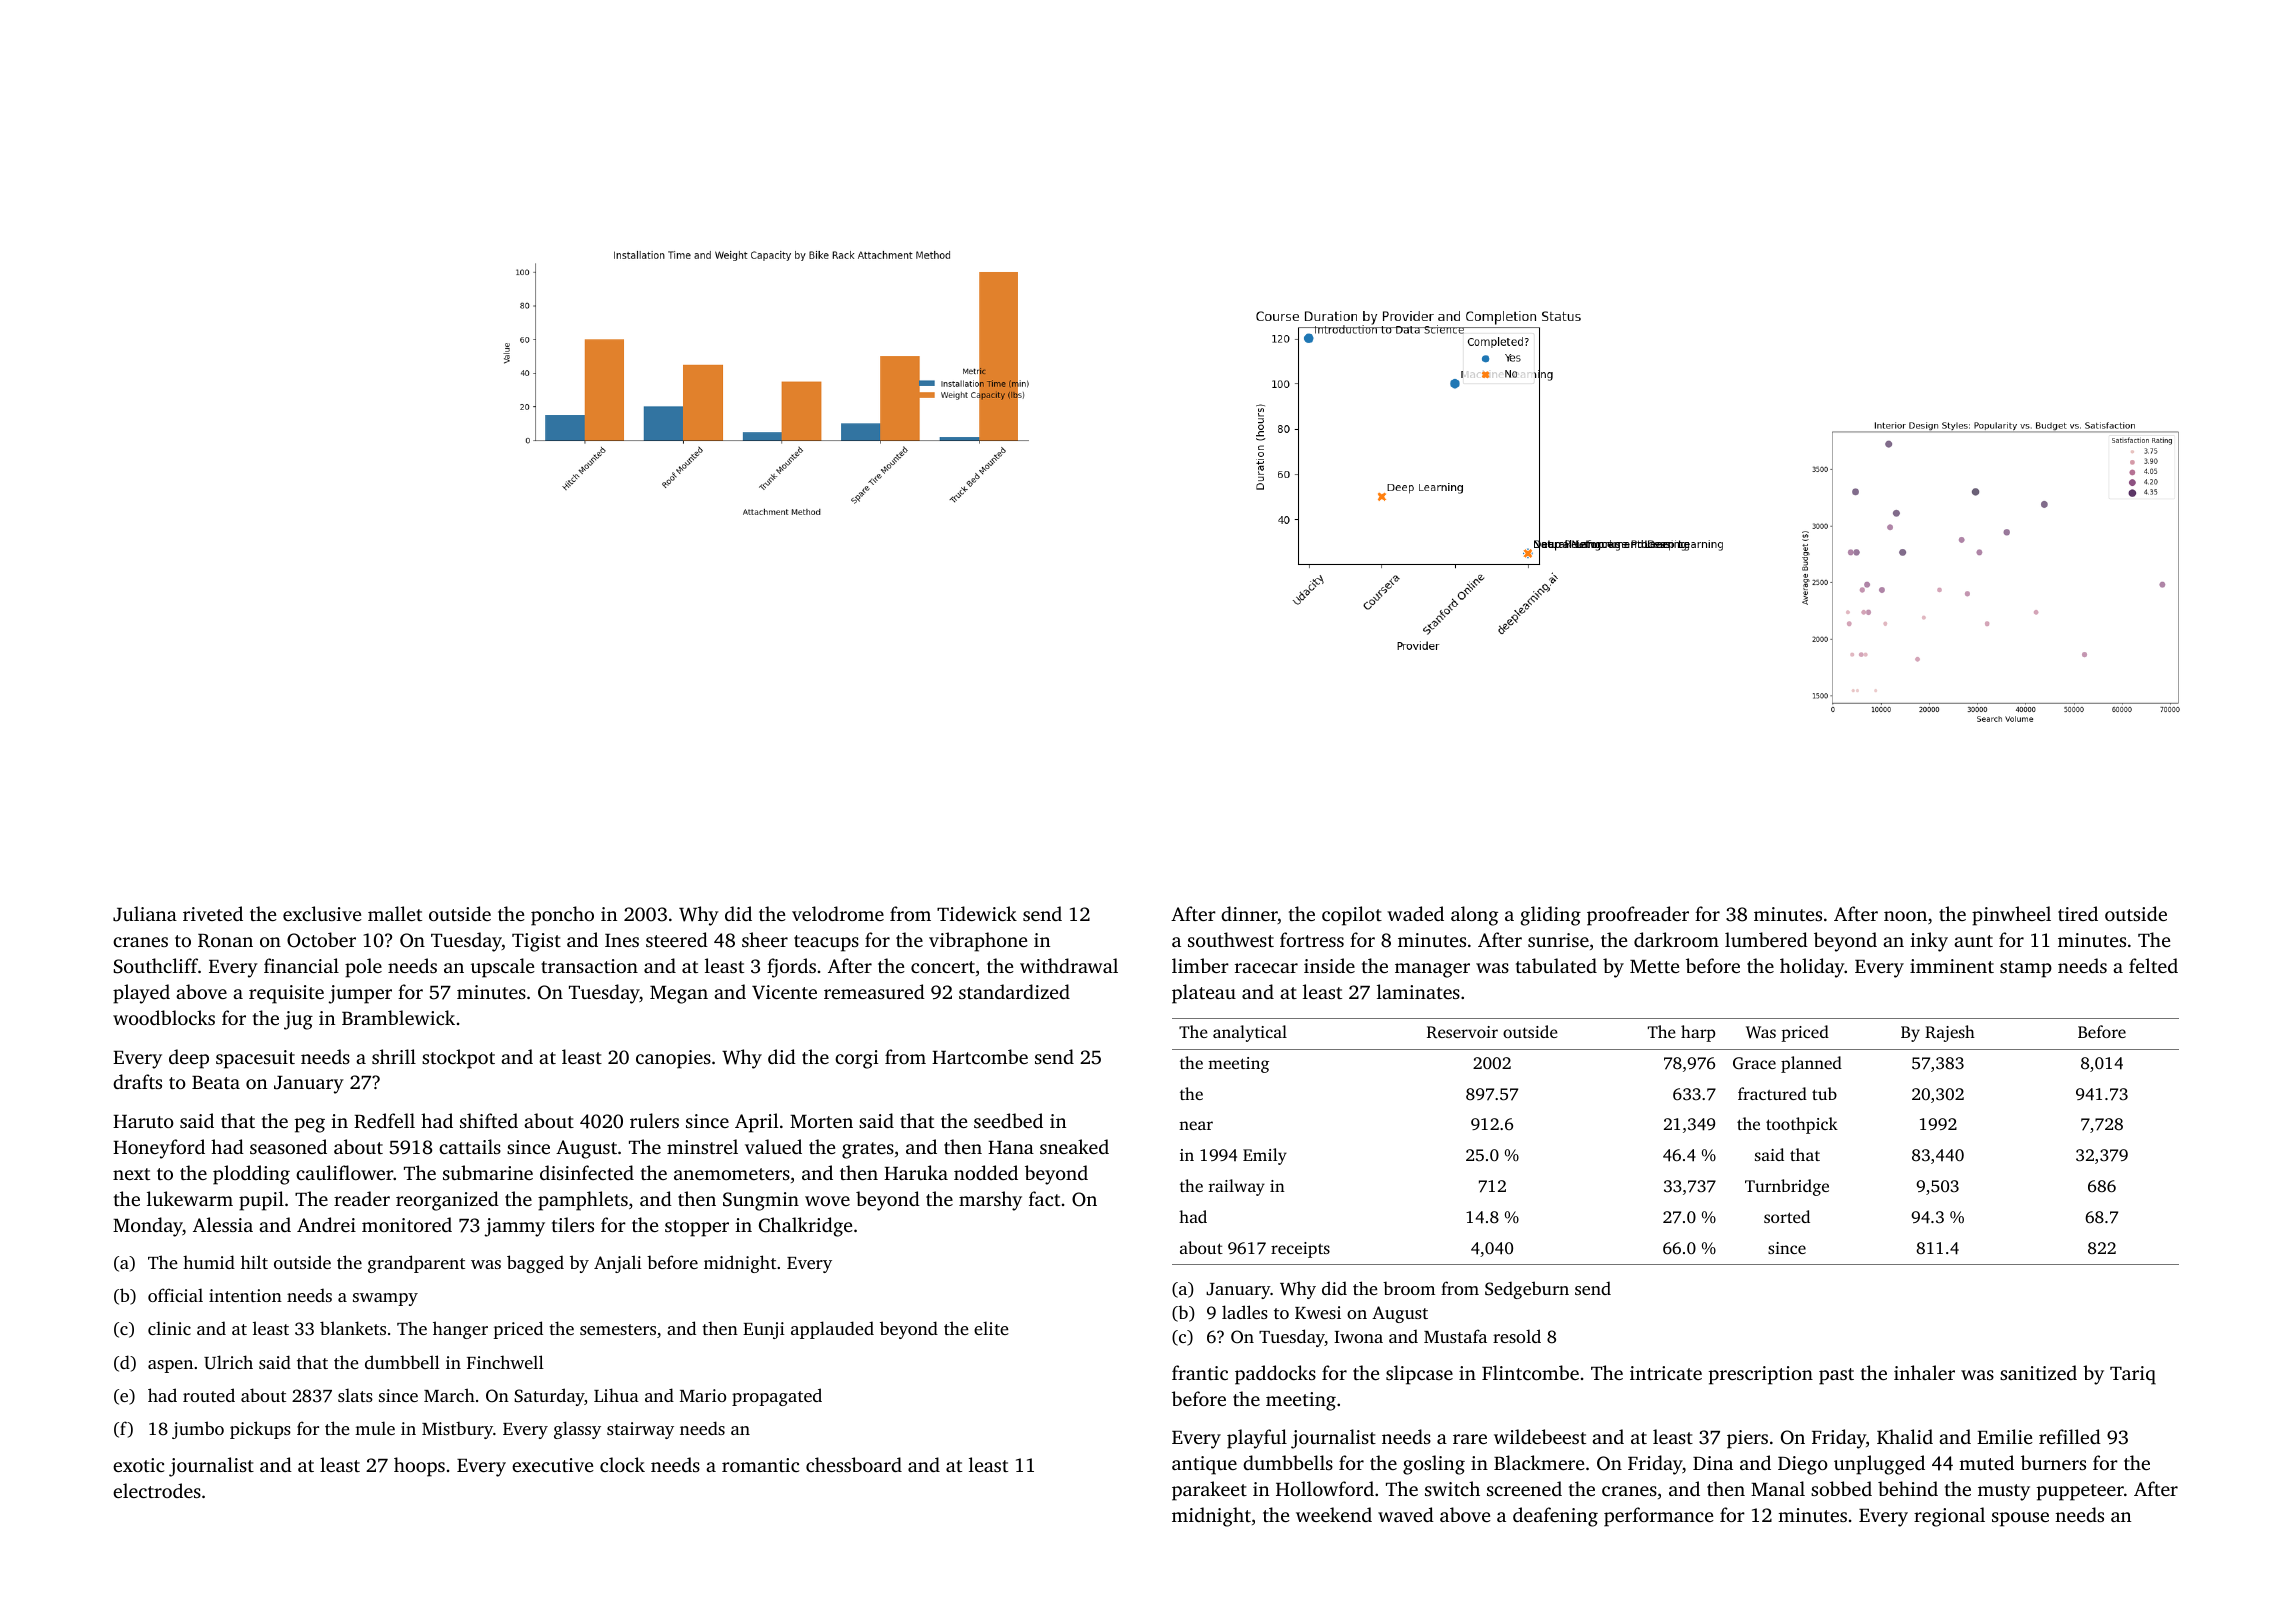 This screenshot has height=1620, width=2292. I want to click on mallet, so click(395, 913).
